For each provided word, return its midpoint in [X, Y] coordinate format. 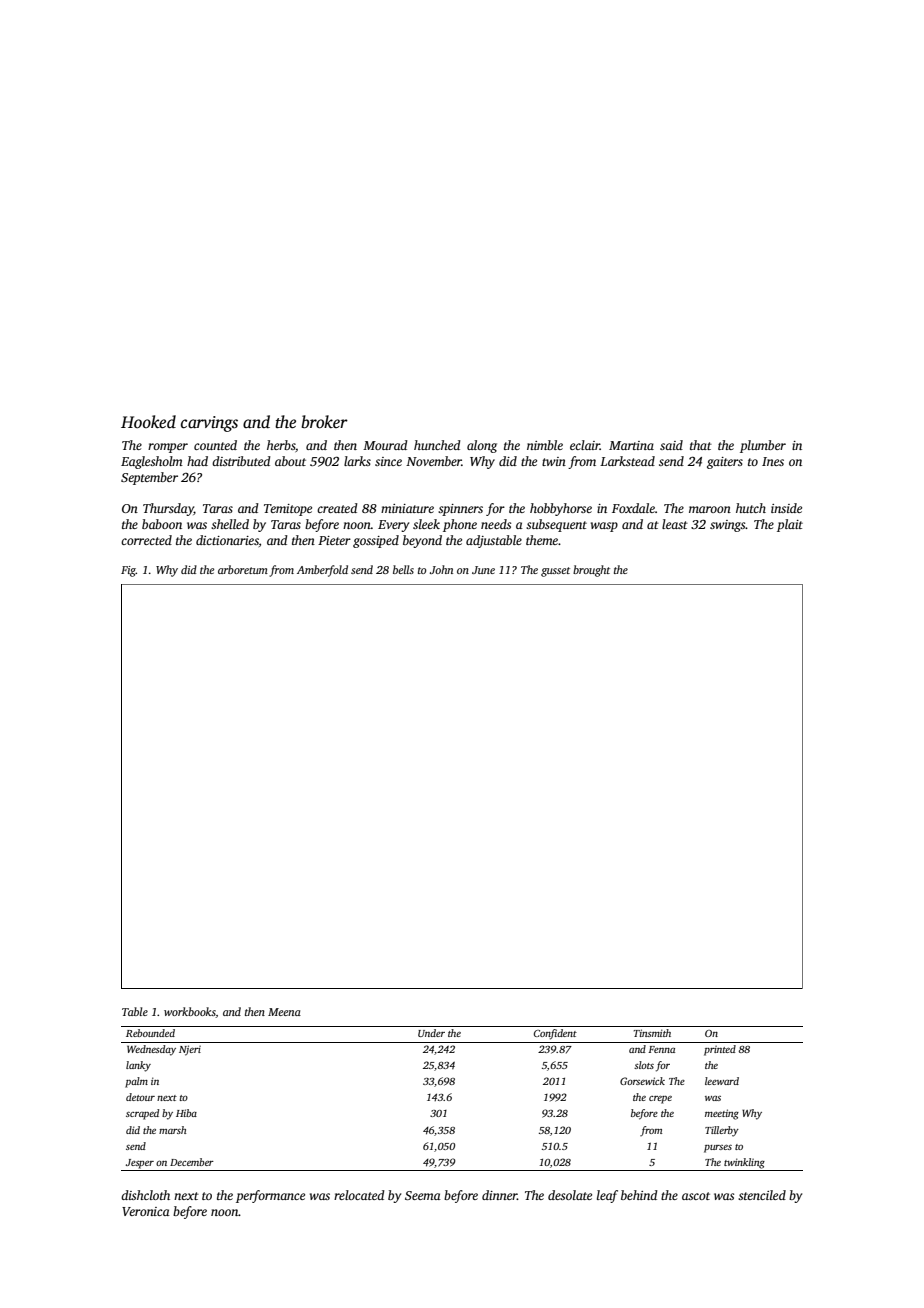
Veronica [146, 1211]
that [701, 445]
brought [591, 571]
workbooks [190, 1012]
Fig [128, 571]
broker [324, 422]
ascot [696, 1196]
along [482, 446]
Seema [423, 1195]
